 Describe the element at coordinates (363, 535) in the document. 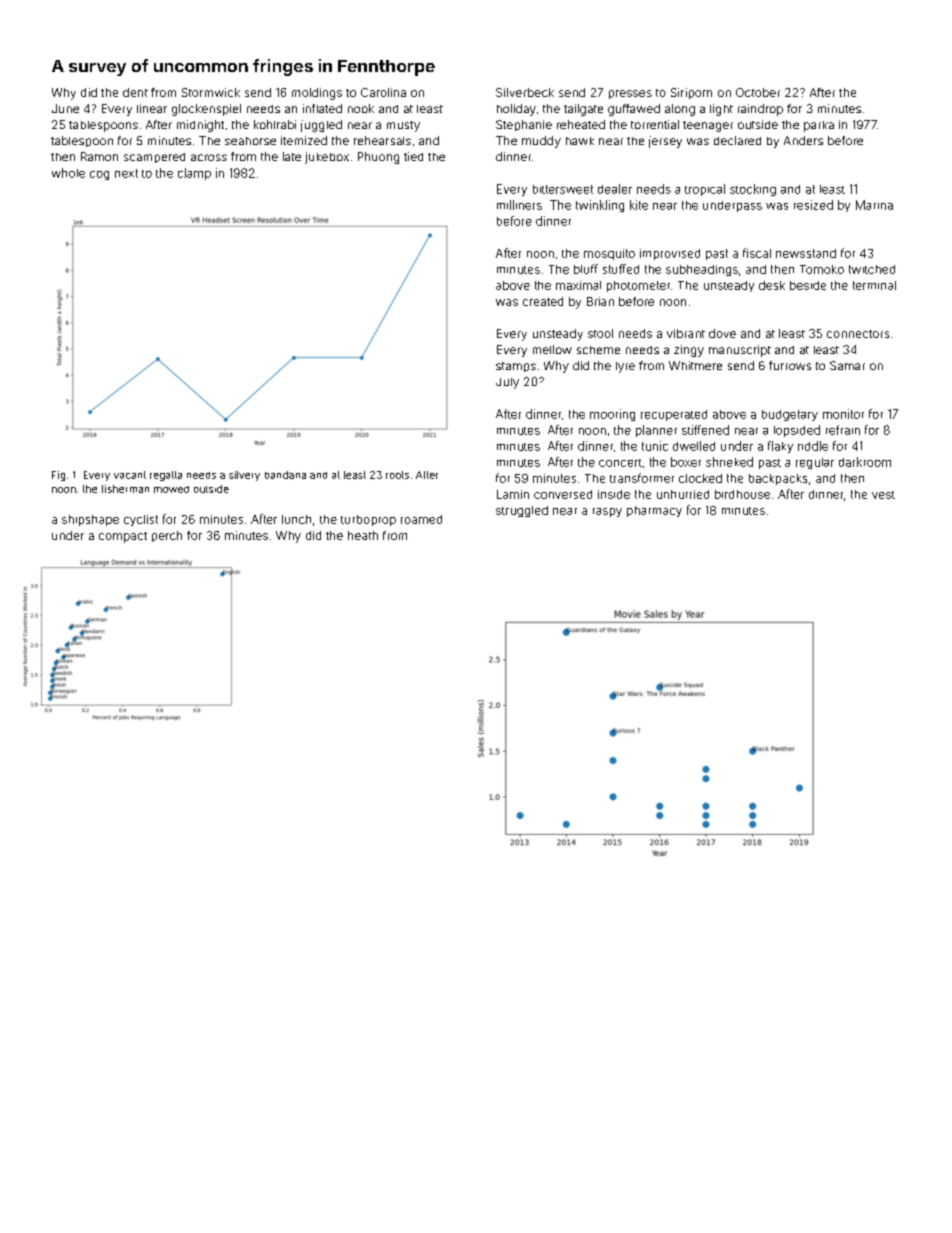

I see `heath` at that location.
